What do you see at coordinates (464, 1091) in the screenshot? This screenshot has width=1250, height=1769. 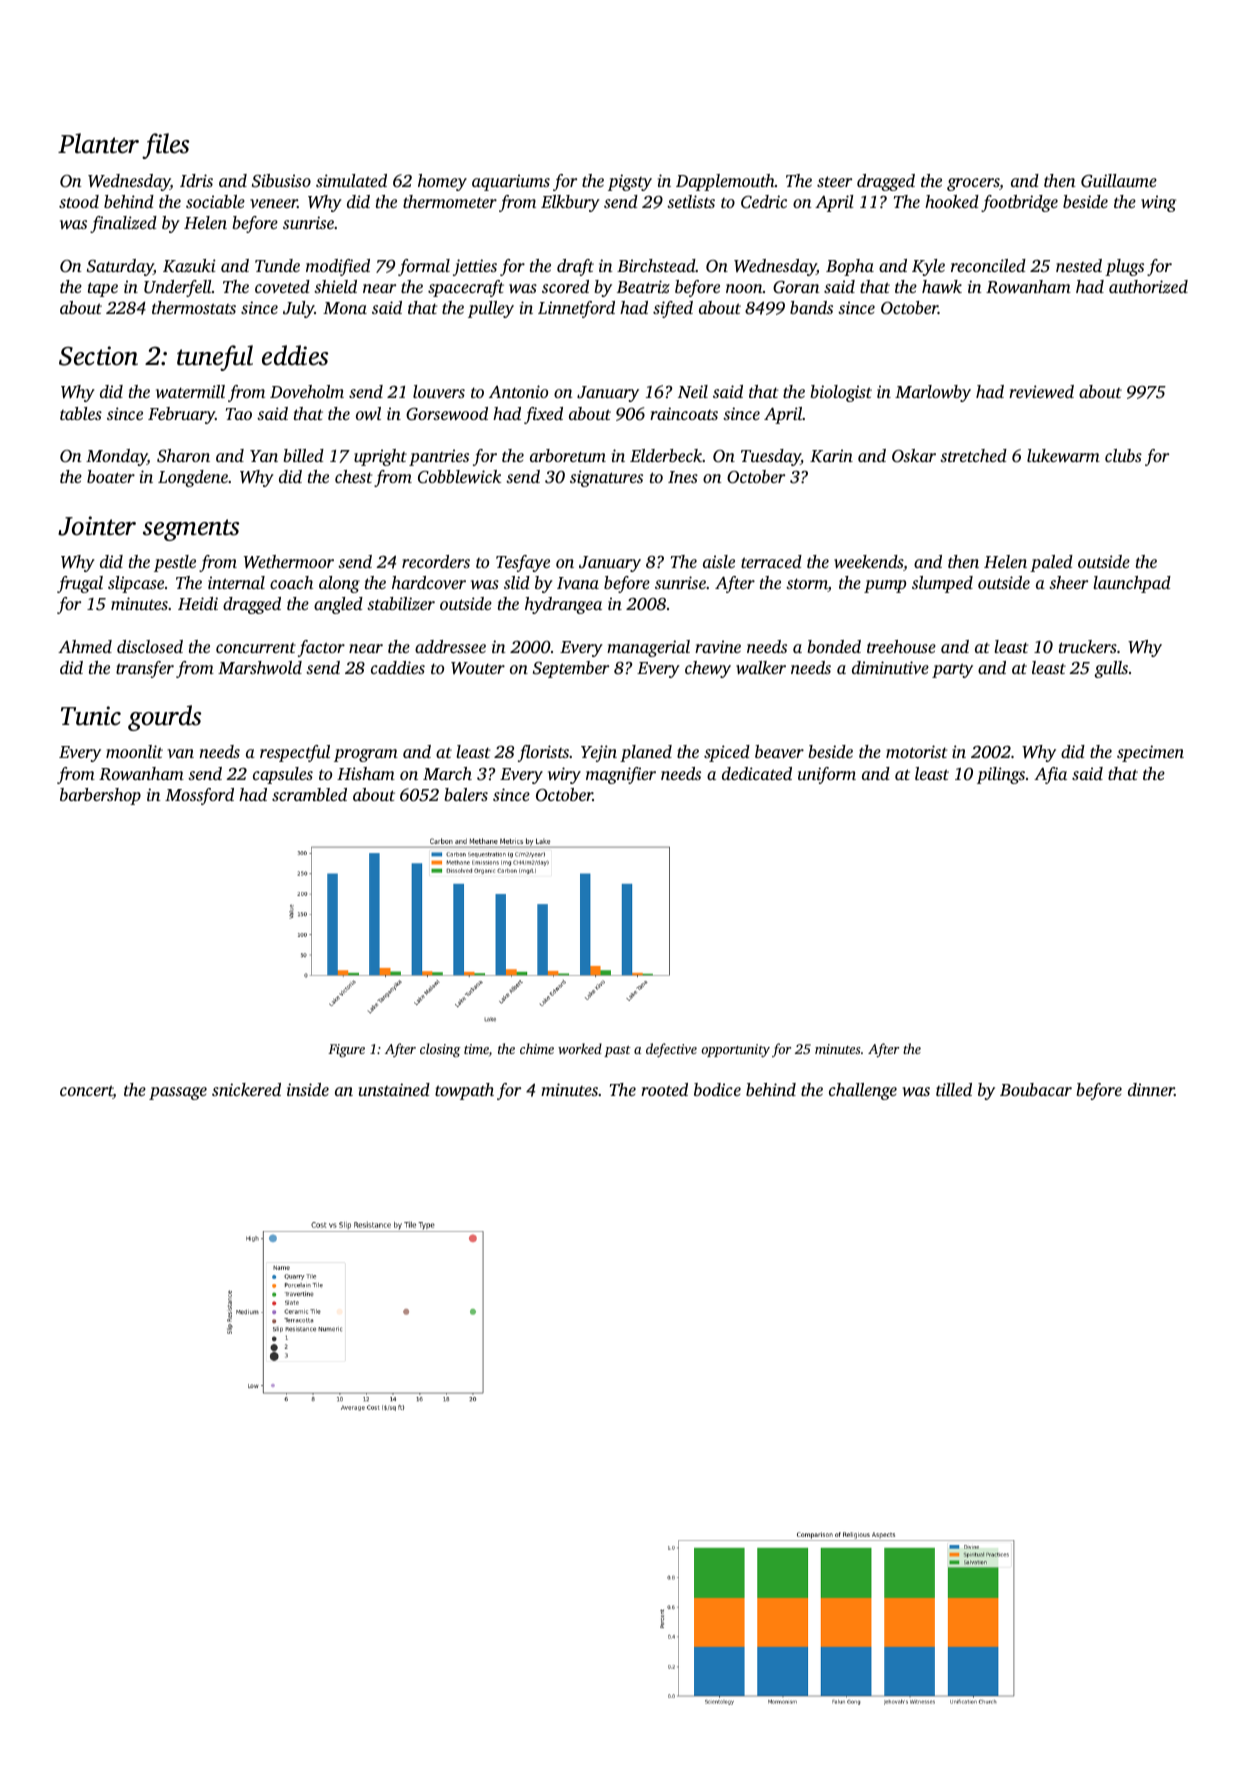 I see `towpath` at bounding box center [464, 1091].
